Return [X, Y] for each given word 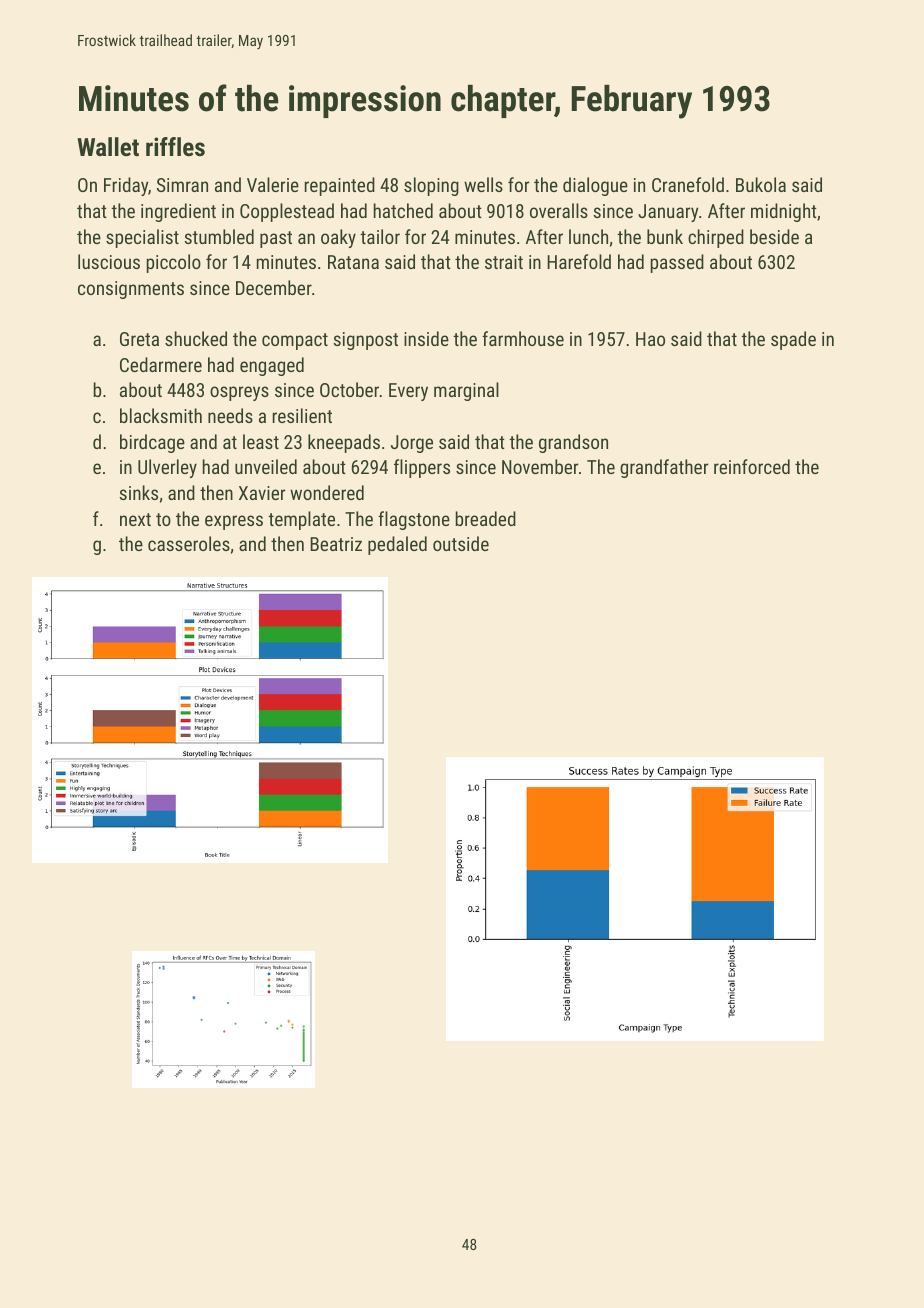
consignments [131, 290]
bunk [665, 236]
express [234, 522]
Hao [650, 339]
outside [461, 543]
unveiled [266, 466]
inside [426, 338]
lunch [588, 236]
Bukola [761, 184]
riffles [175, 146]
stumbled [219, 236]
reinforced [752, 466]
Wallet [108, 146]
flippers [422, 468]
